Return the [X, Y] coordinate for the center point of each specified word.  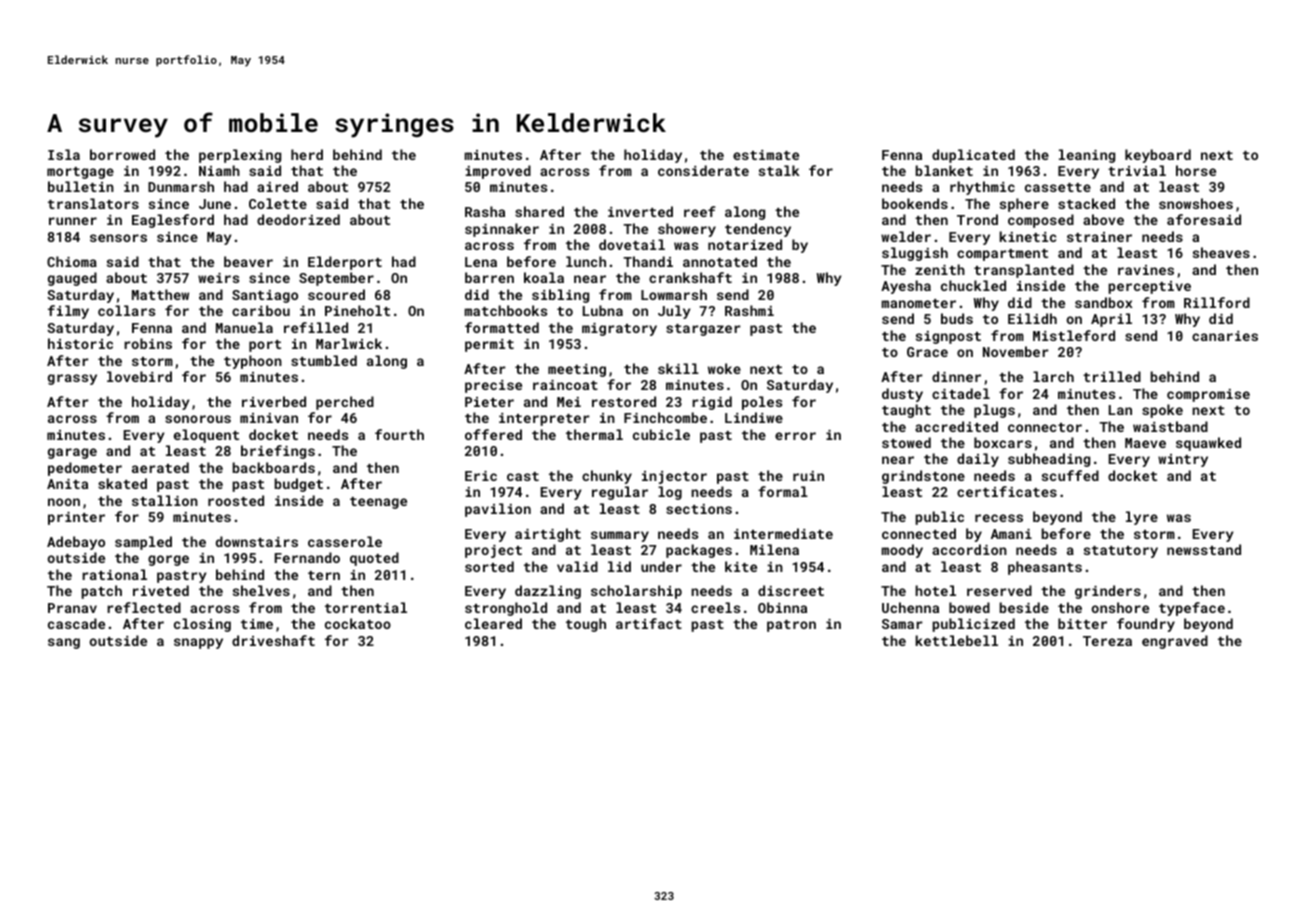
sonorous [198, 419]
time [257, 624]
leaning [1087, 156]
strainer [1099, 237]
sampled [143, 543]
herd [307, 154]
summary [620, 536]
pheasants [1045, 568]
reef [700, 211]
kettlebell [956, 640]
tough [586, 625]
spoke [1162, 411]
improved [498, 172]
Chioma [72, 261]
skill [678, 368]
